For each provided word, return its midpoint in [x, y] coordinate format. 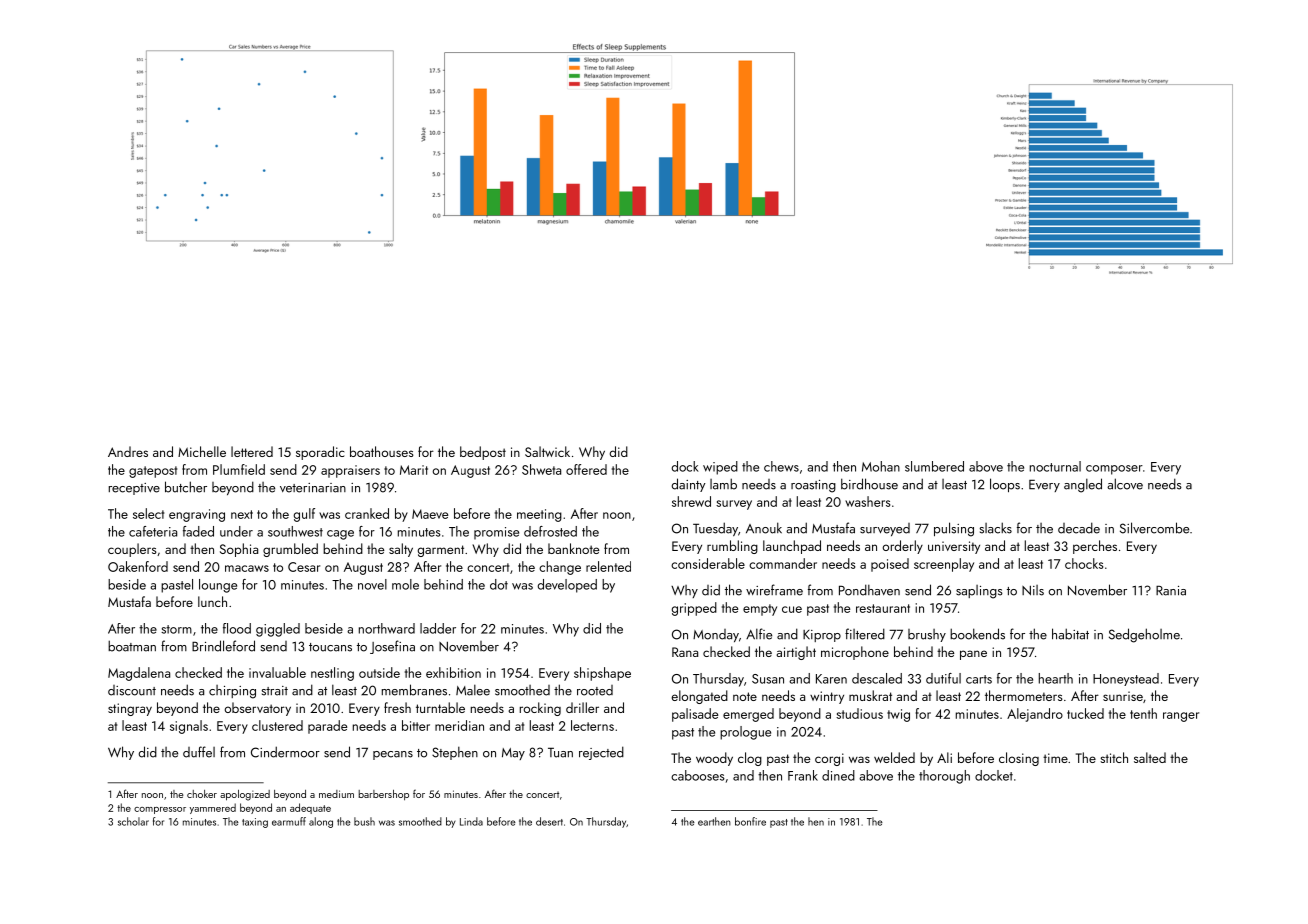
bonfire [750, 821]
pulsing [954, 529]
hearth [1056, 678]
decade [1079, 528]
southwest [295, 531]
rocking [540, 709]
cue [792, 609]
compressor [160, 810]
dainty [689, 485]
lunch [212, 601]
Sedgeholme [1144, 635]
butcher [186, 487]
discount [132, 690]
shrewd [691, 501]
